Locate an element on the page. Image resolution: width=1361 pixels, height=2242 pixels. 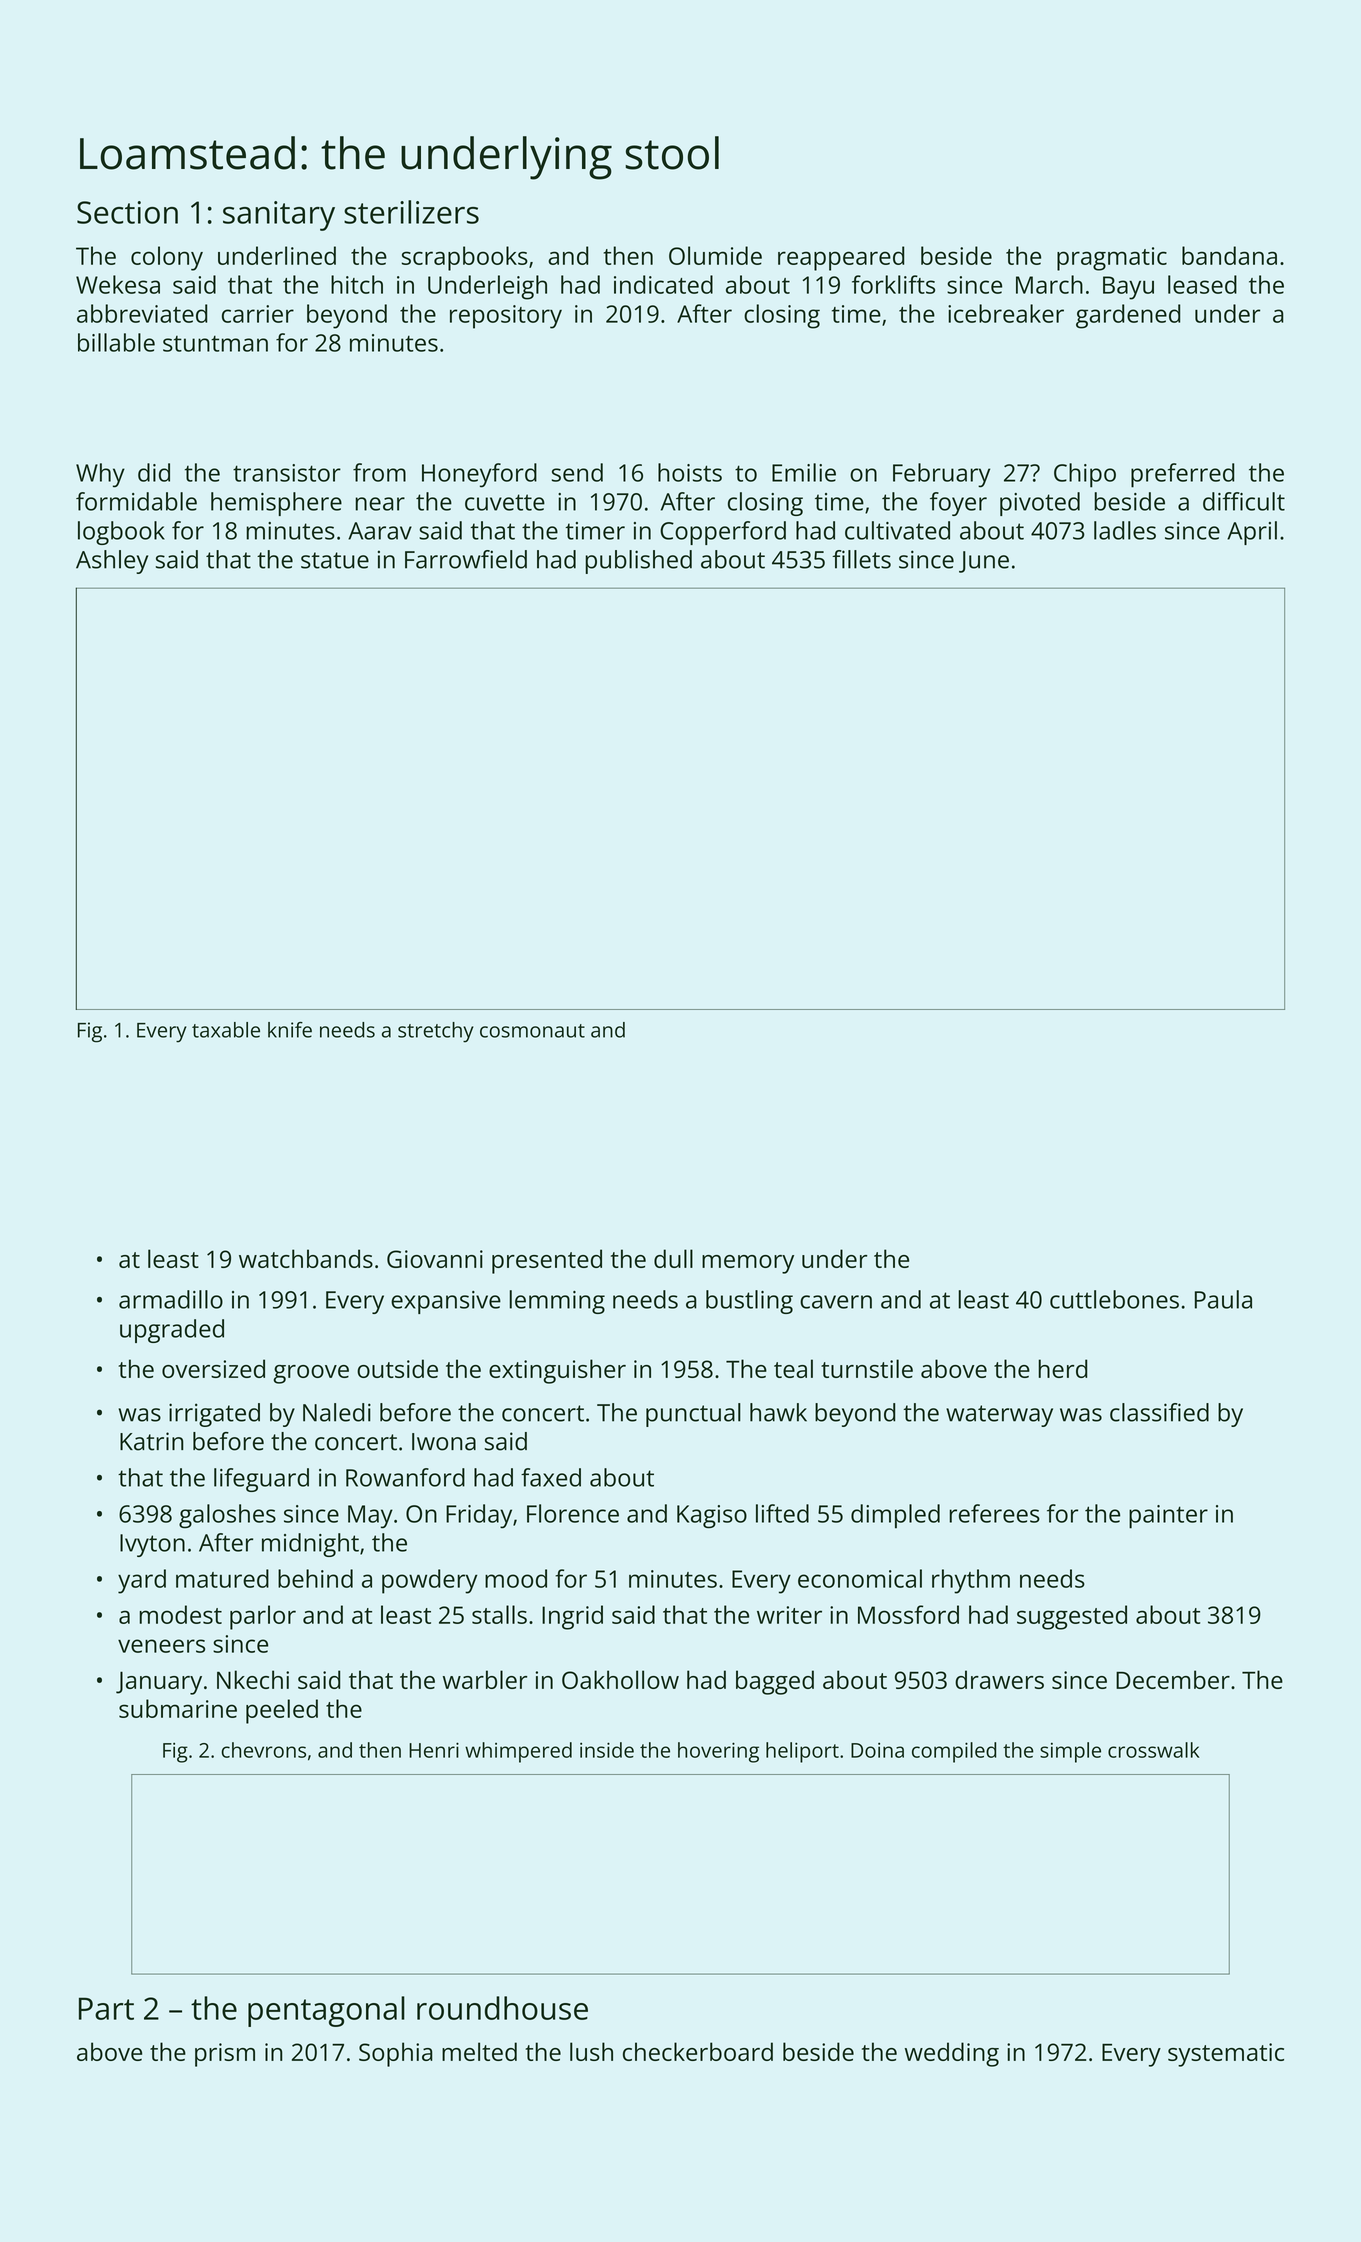
reappeared is located at coordinates (841, 258).
